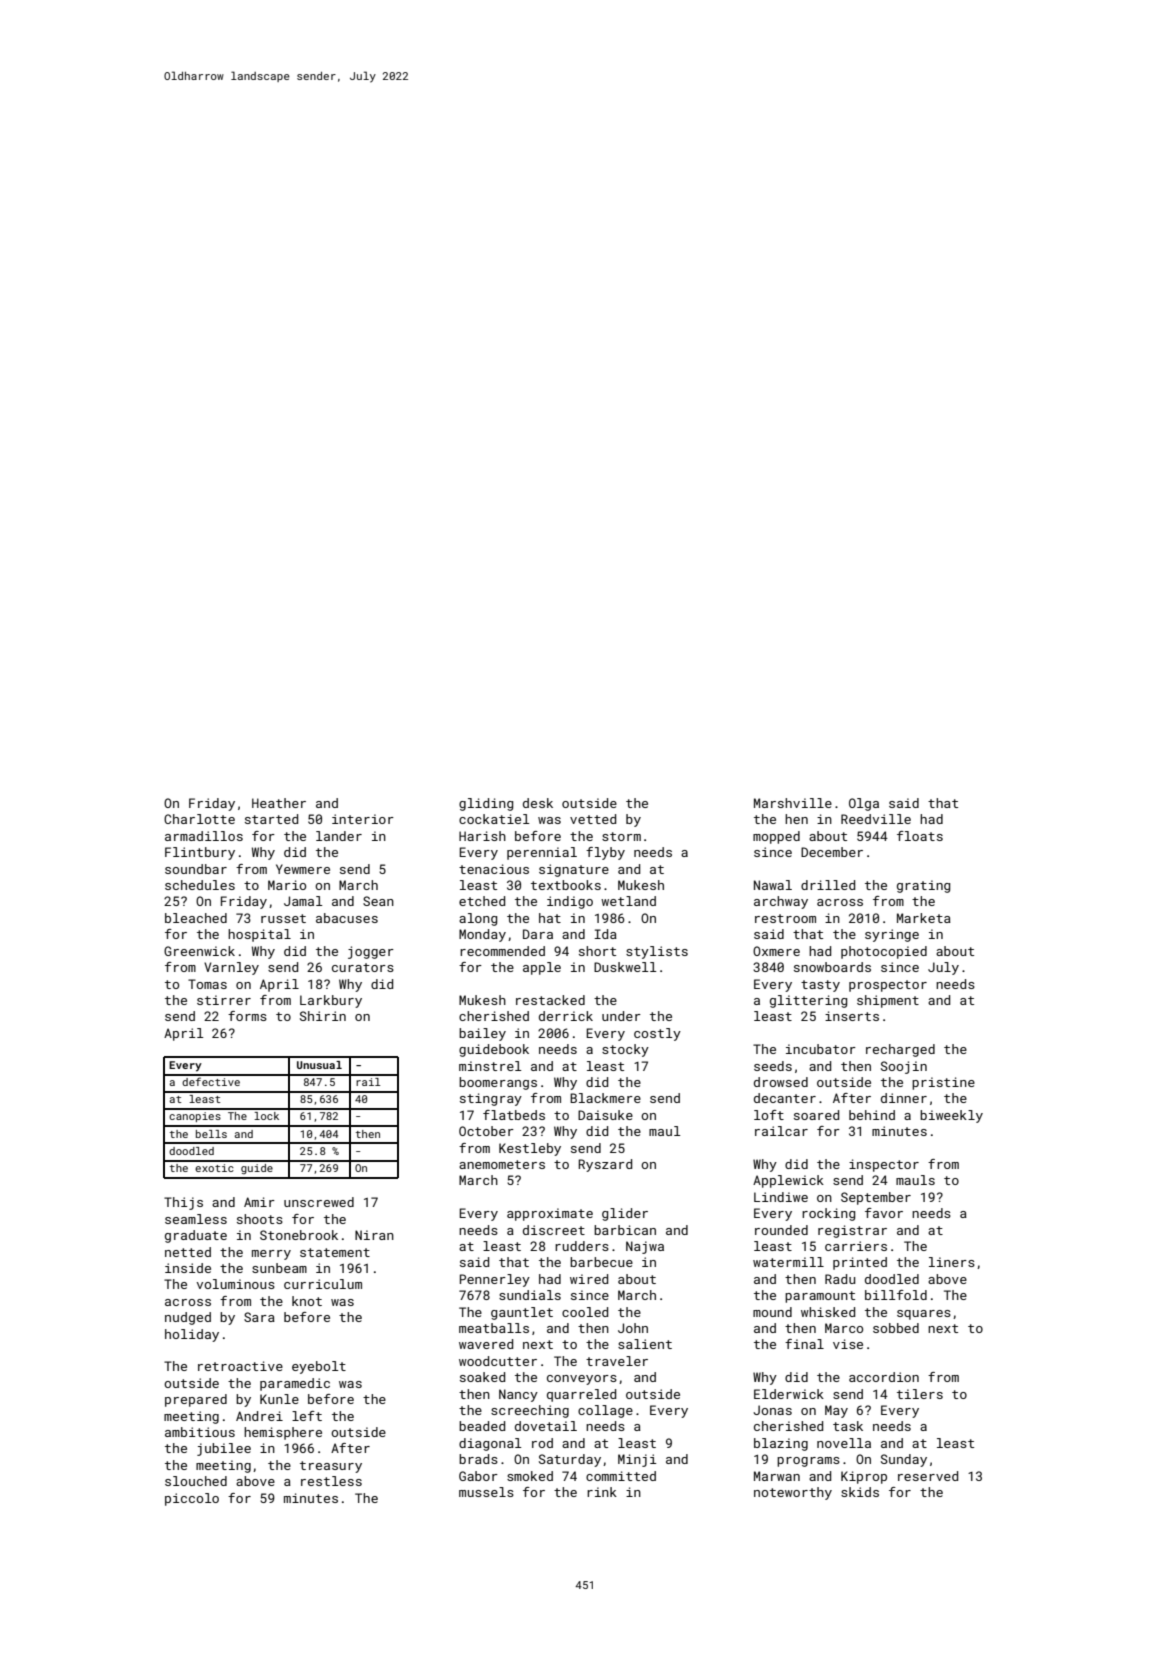 The image size is (1151, 1667). What do you see at coordinates (923, 886) in the document?
I see `grating` at bounding box center [923, 886].
